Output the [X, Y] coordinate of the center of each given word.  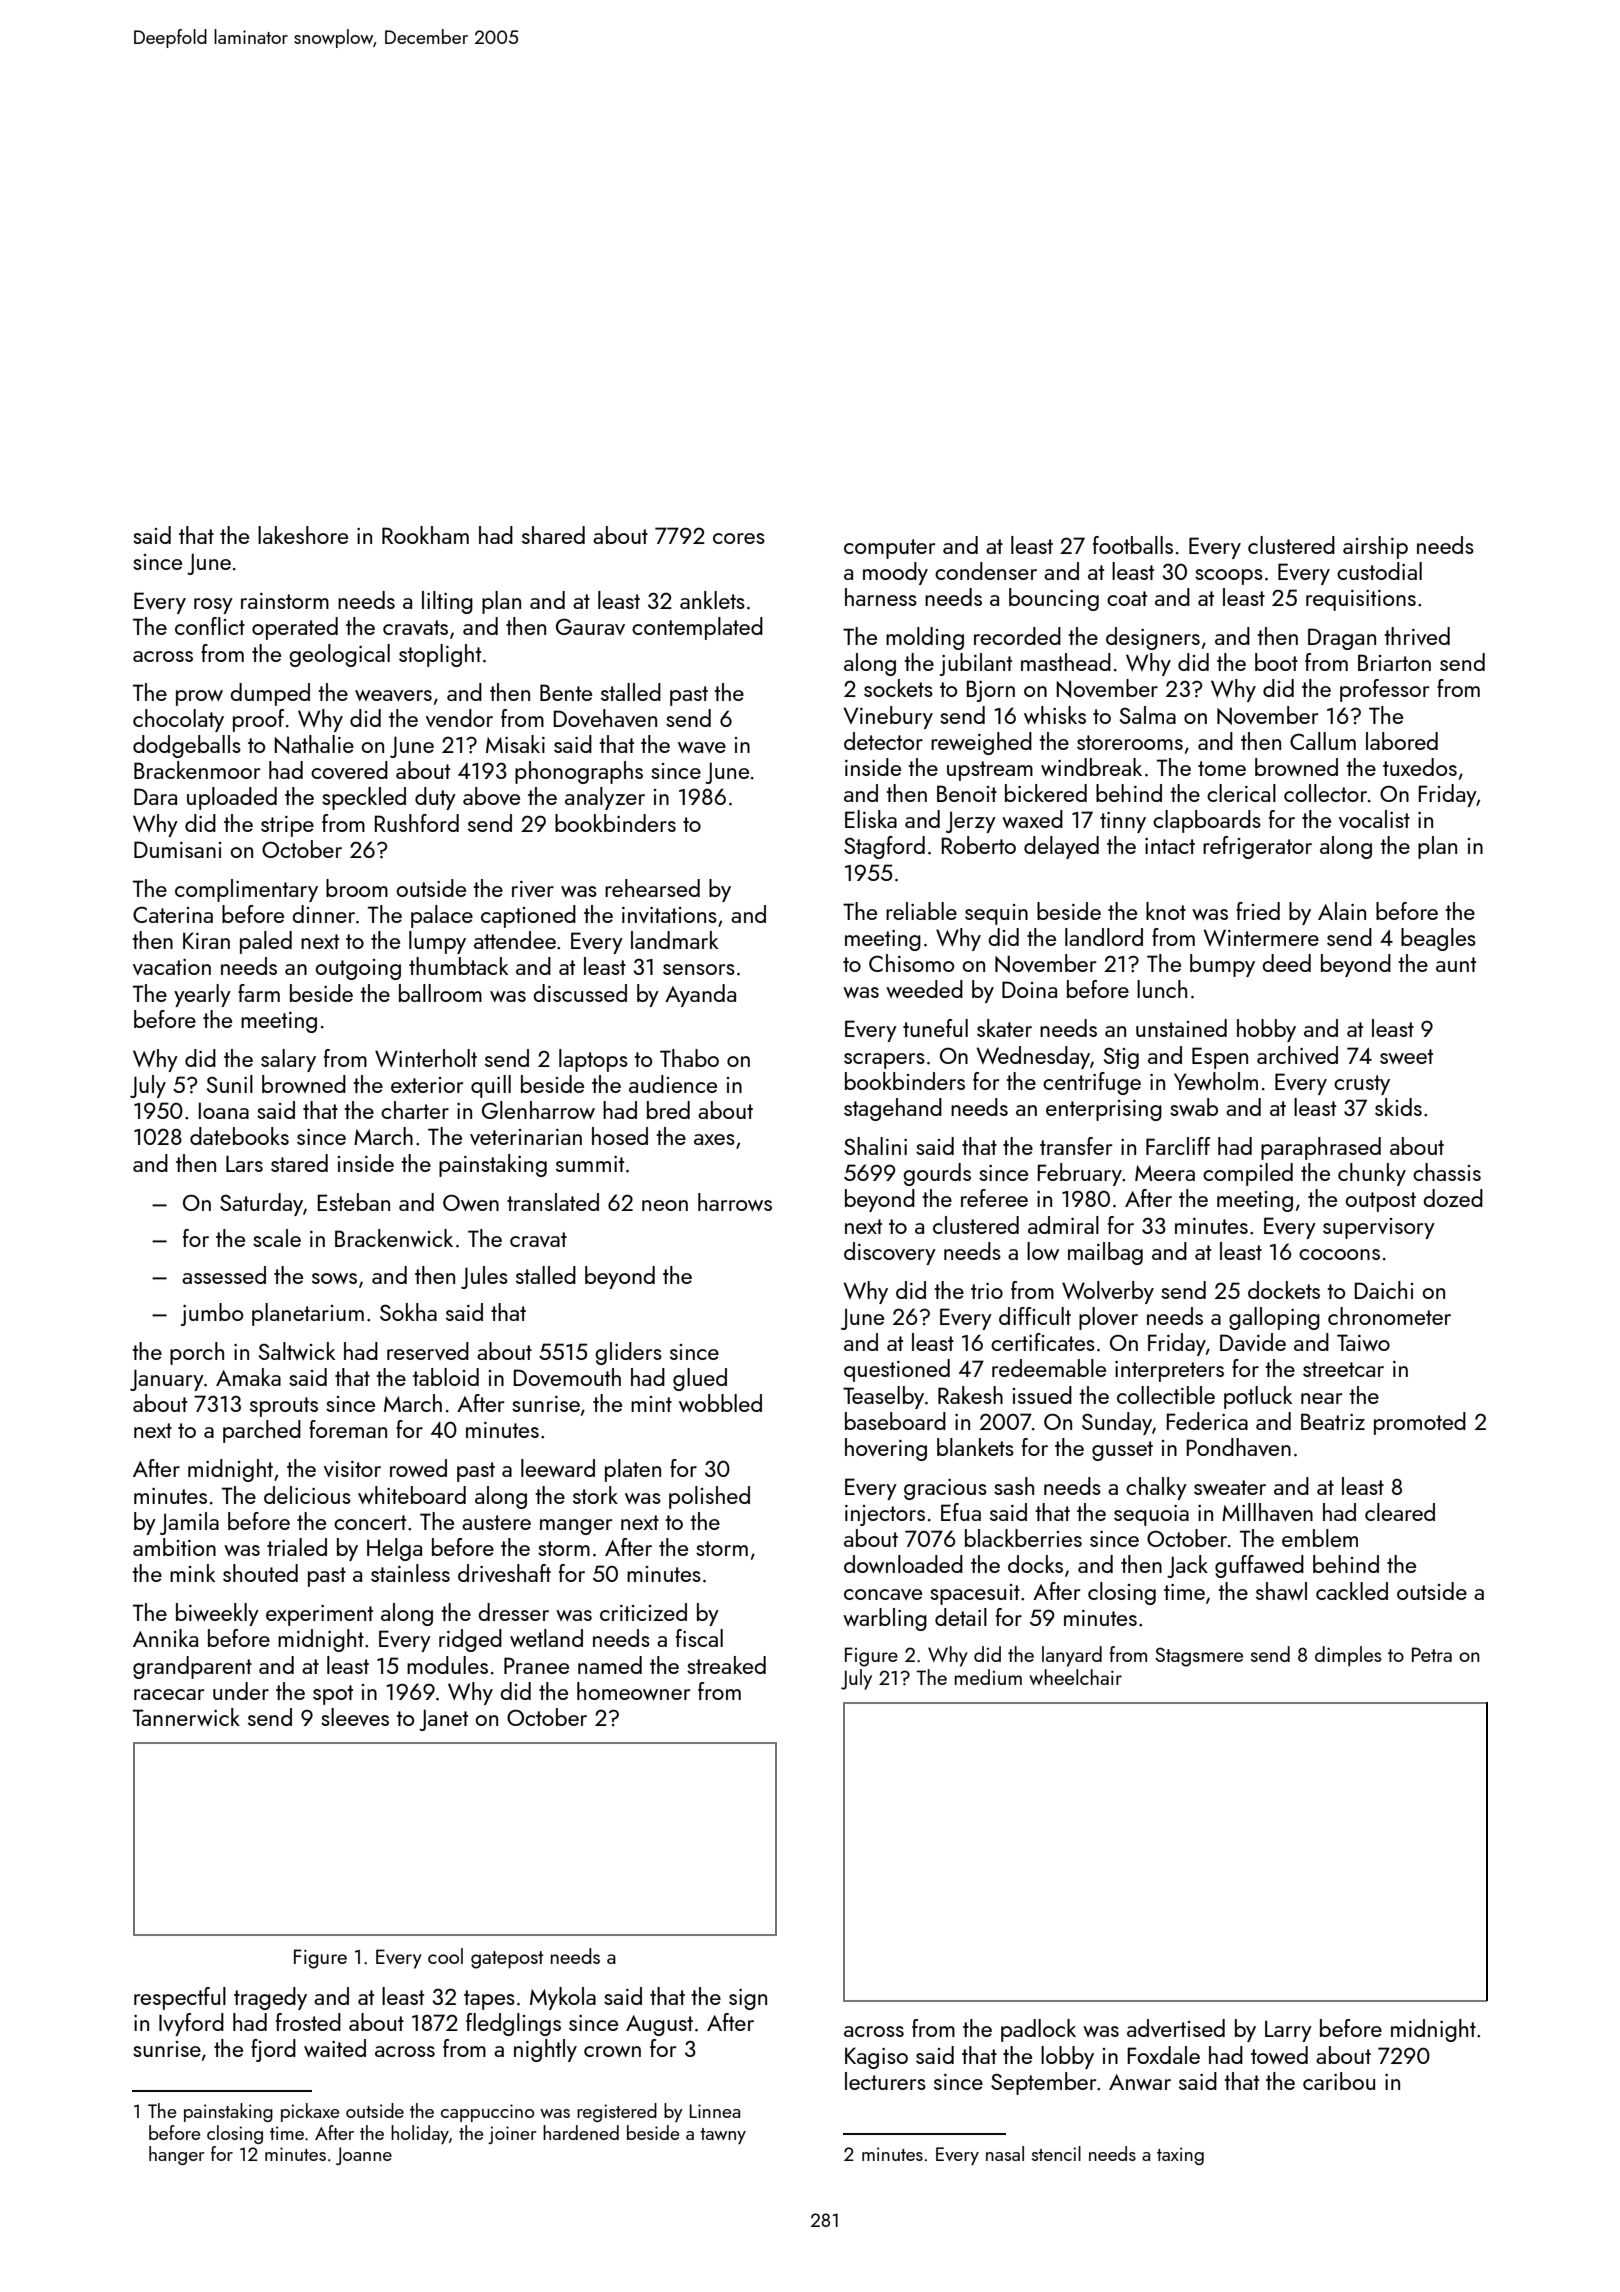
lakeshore [303, 535]
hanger [177, 2155]
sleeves [355, 1717]
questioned [897, 1370]
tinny [1123, 822]
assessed [224, 1275]
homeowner [633, 1691]
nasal [1005, 2153]
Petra [1432, 1654]
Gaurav [590, 626]
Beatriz [1333, 1421]
